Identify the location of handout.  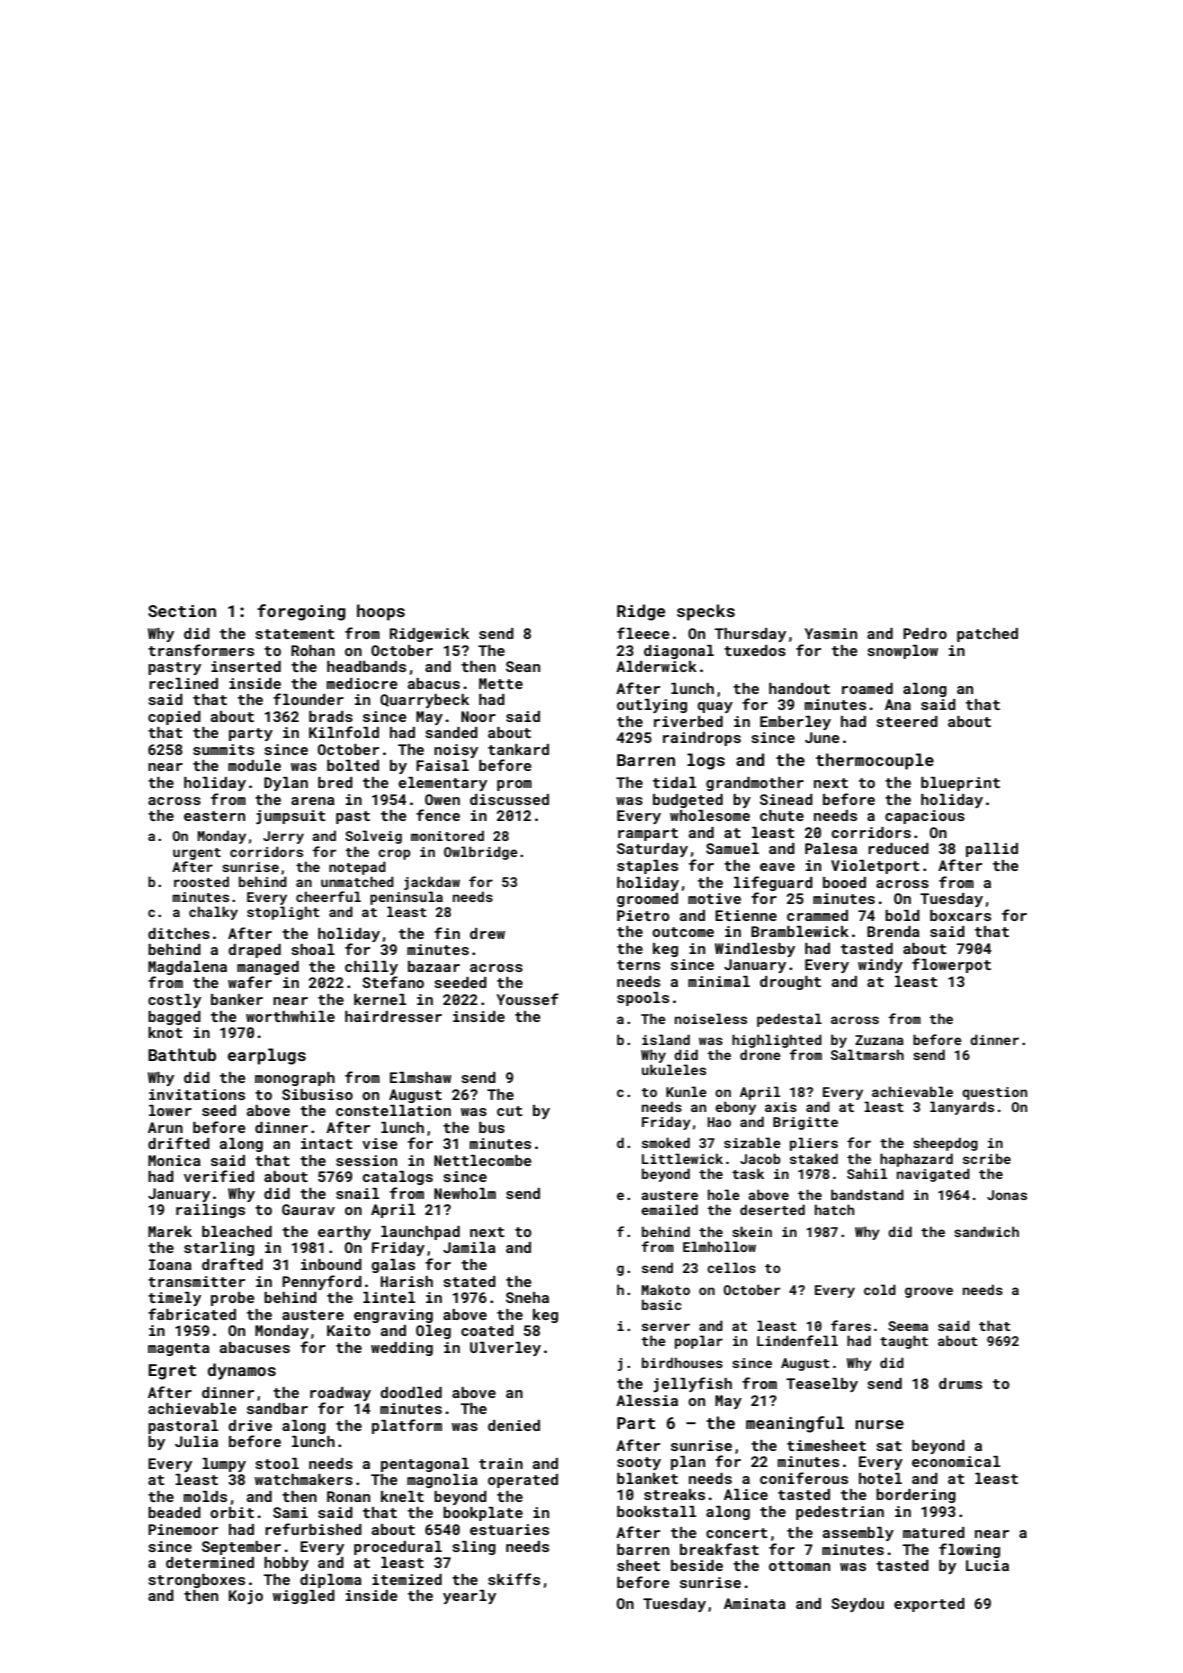
(799, 688).
